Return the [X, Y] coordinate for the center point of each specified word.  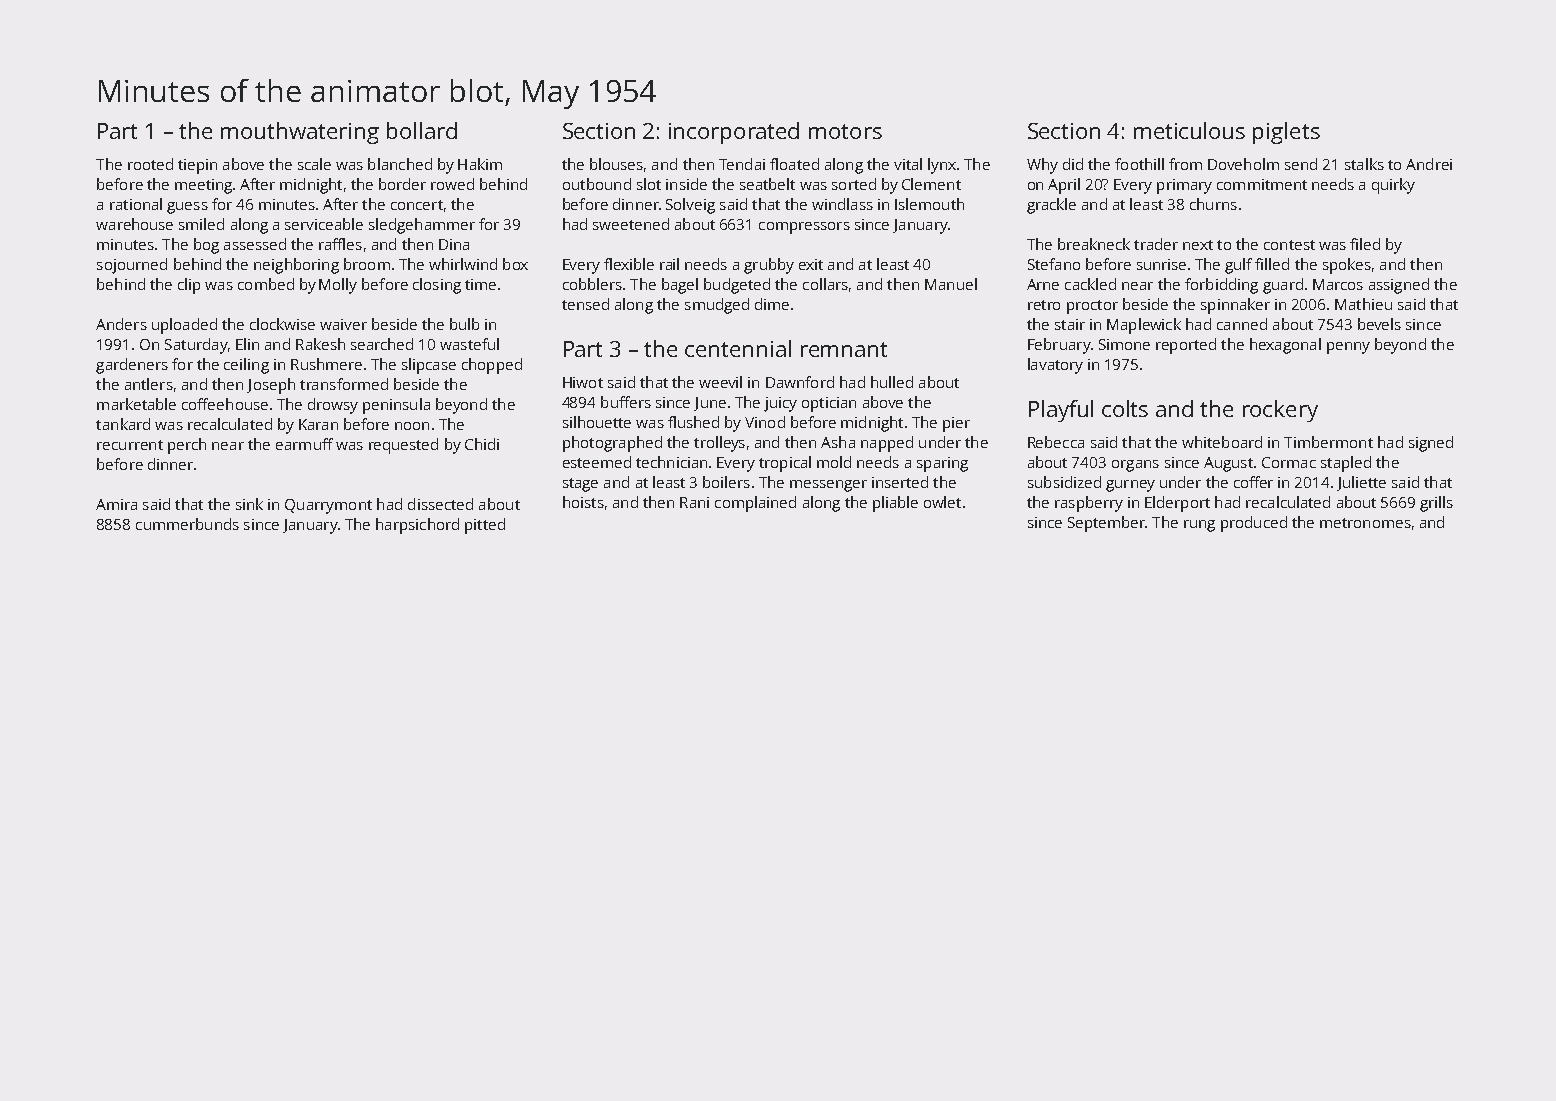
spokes [1347, 266]
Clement [931, 184]
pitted [485, 526]
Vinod [765, 422]
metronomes [1365, 523]
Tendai [742, 164]
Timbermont [1328, 442]
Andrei [1429, 164]
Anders [121, 324]
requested [403, 446]
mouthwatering [300, 133]
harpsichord [417, 526]
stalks [1364, 164]
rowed [452, 184]
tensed [585, 304]
